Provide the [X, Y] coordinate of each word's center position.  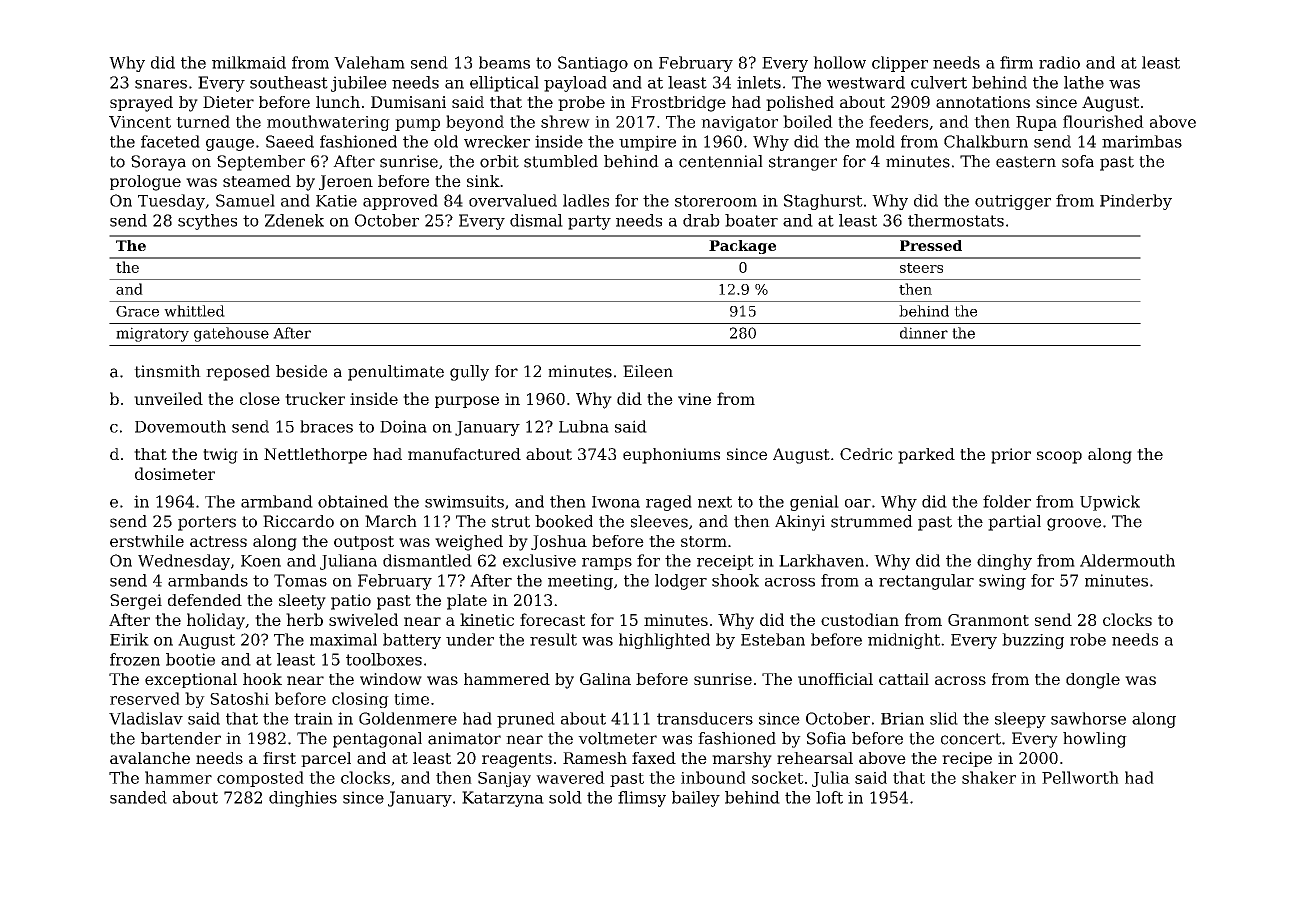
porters [207, 523]
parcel [326, 759]
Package [742, 247]
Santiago [593, 64]
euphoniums [671, 456]
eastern [1026, 162]
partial [1014, 523]
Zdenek [294, 220]
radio [1059, 62]
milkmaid [249, 62]
